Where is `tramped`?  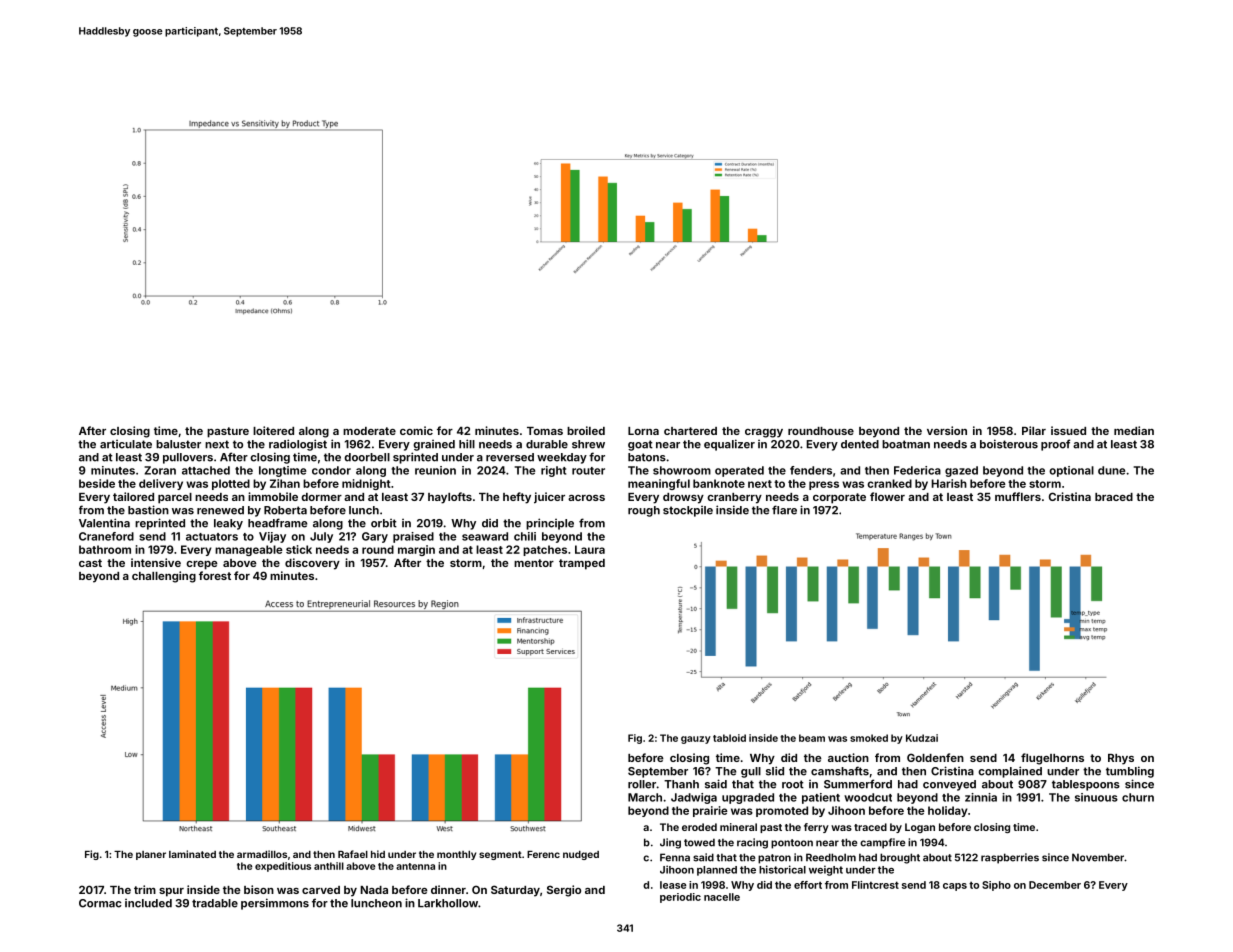
tramped is located at coordinates (582, 564).
